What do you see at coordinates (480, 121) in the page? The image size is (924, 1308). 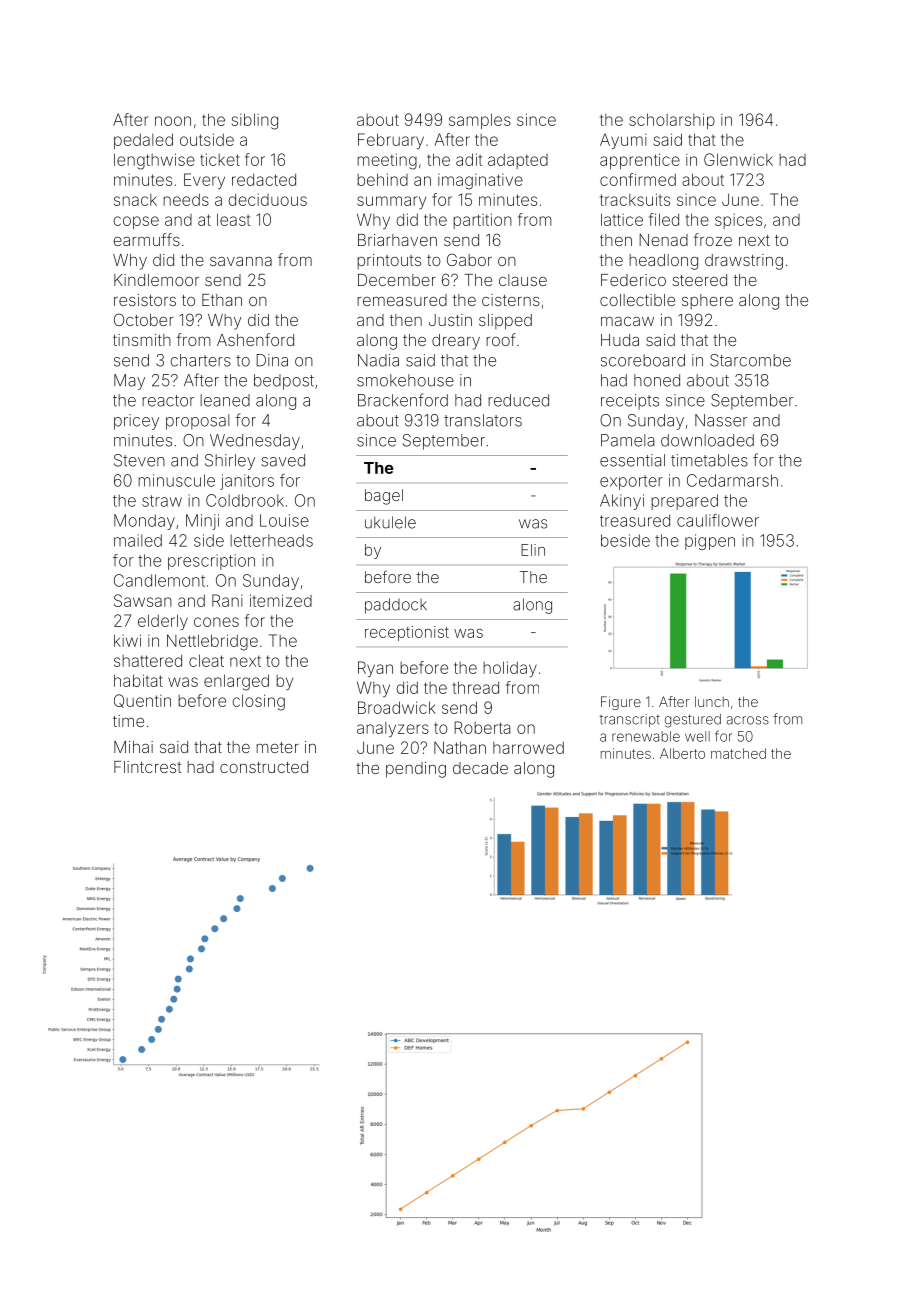 I see `samples` at bounding box center [480, 121].
